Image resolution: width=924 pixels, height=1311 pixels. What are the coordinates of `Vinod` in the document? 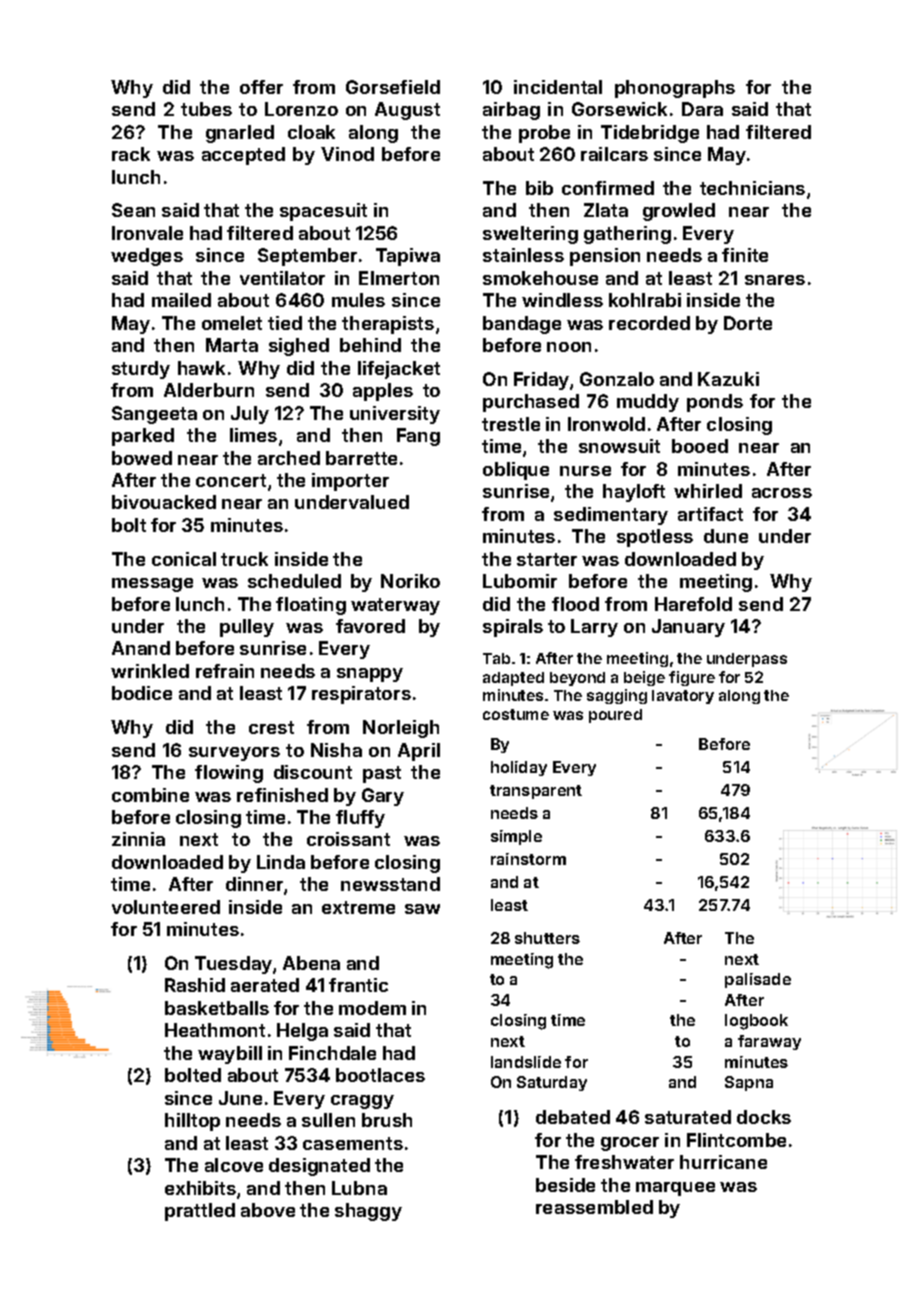 It's located at (347, 154).
